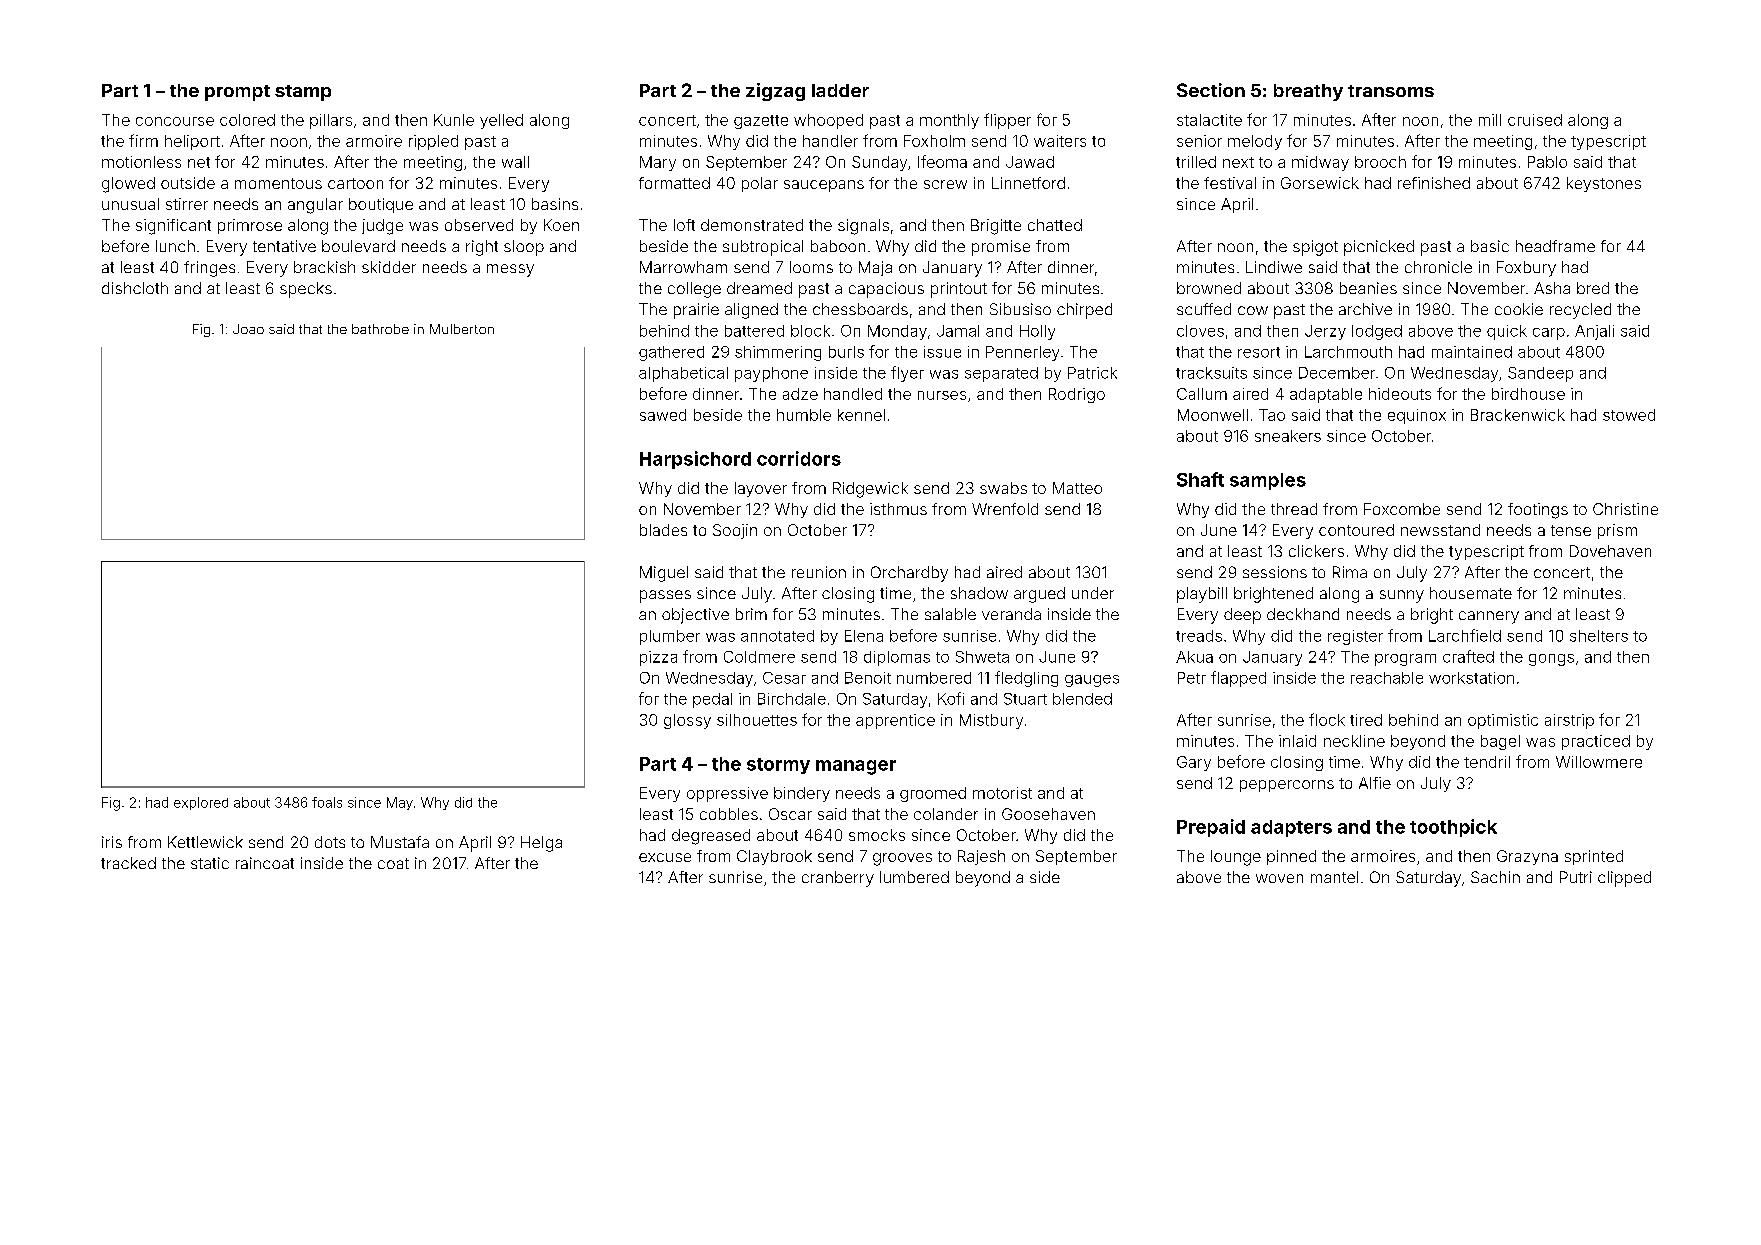 The image size is (1761, 1245). What do you see at coordinates (864, 636) in the page?
I see `Elena` at bounding box center [864, 636].
